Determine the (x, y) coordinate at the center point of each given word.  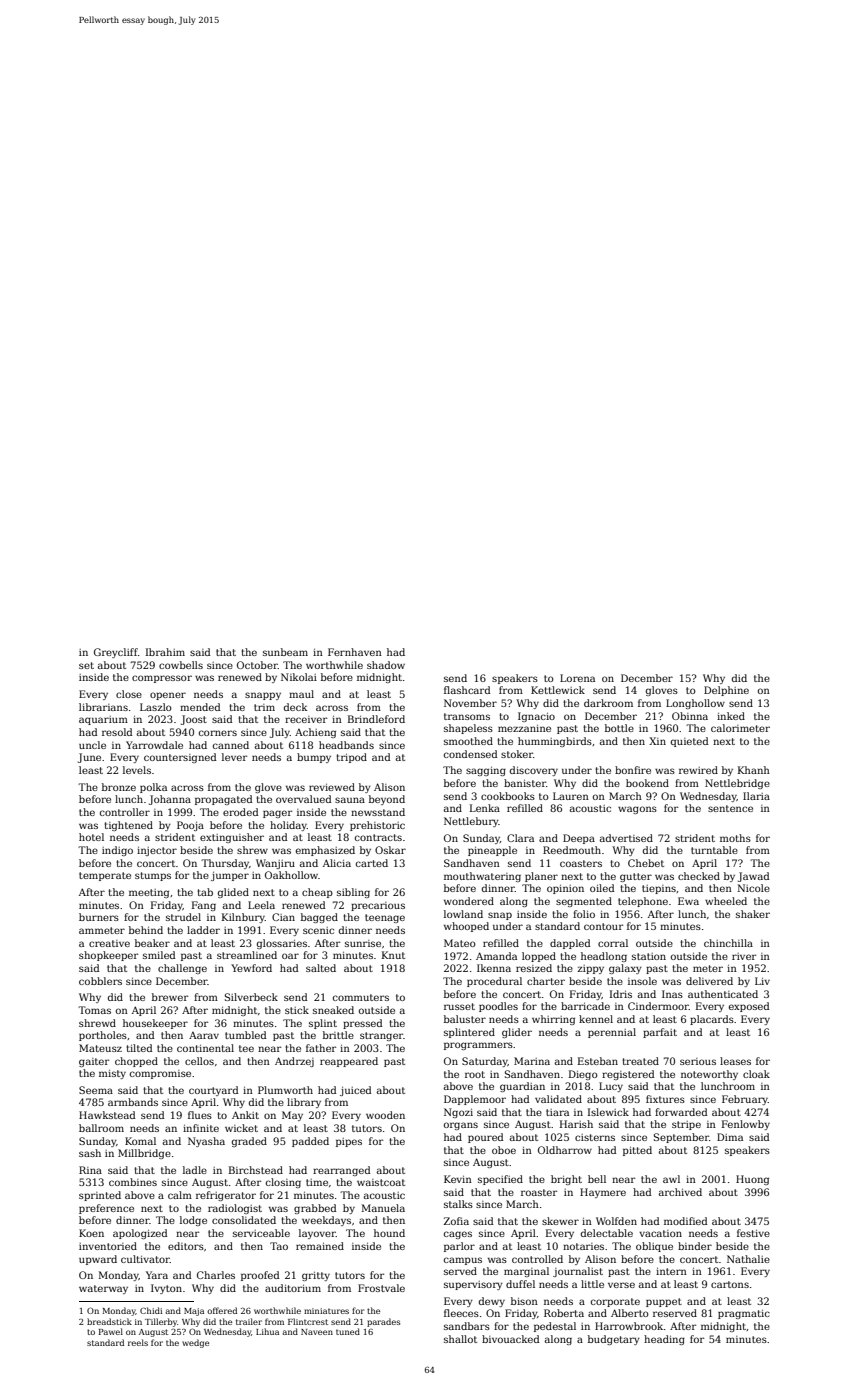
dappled (570, 944)
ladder (203, 930)
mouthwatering (482, 877)
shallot (460, 1339)
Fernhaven (355, 652)
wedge (195, 1343)
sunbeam (285, 652)
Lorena (577, 678)
